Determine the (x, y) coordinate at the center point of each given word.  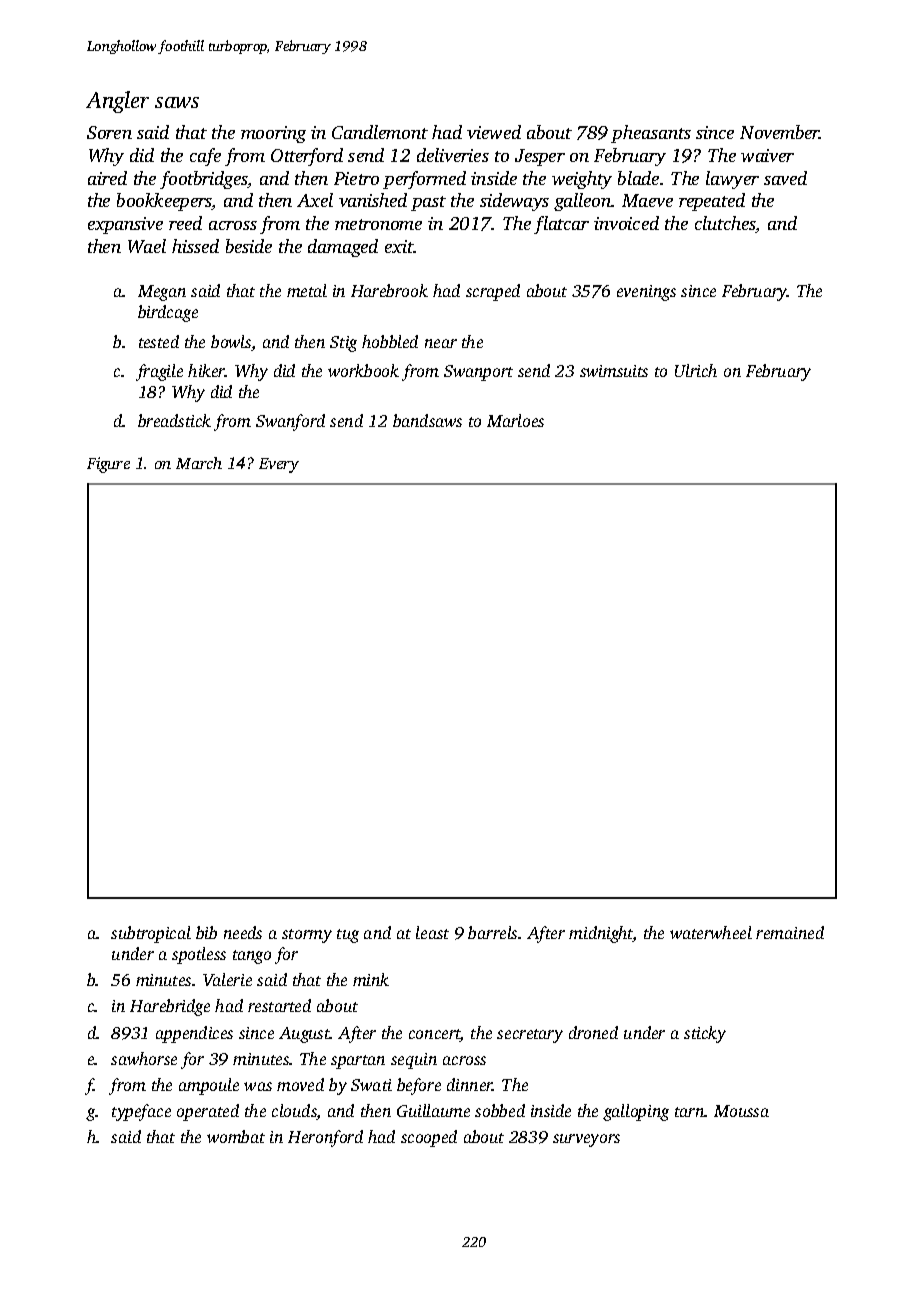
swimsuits (614, 371)
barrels (492, 932)
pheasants (651, 134)
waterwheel (711, 932)
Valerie (227, 979)
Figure (108, 465)
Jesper (540, 157)
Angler (117, 102)
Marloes (515, 420)
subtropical (151, 934)
